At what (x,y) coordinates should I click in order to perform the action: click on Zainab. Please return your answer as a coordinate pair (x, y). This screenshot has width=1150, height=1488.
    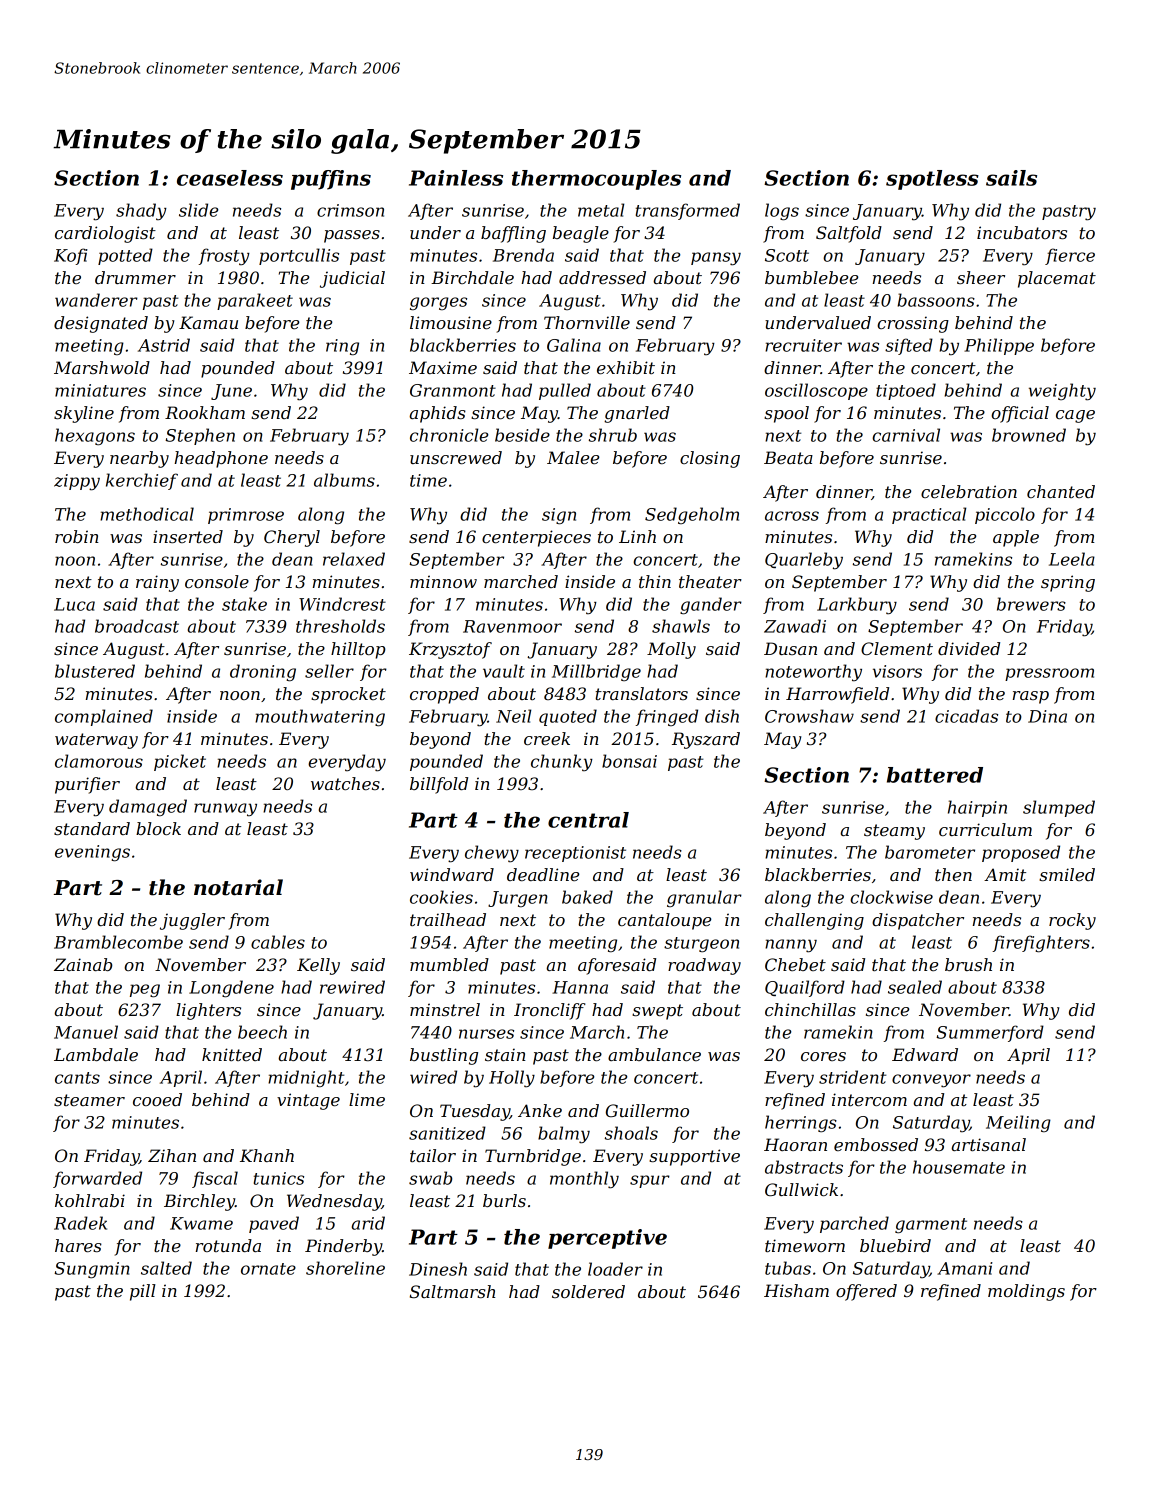
    Looking at the image, I should click on (83, 964).
